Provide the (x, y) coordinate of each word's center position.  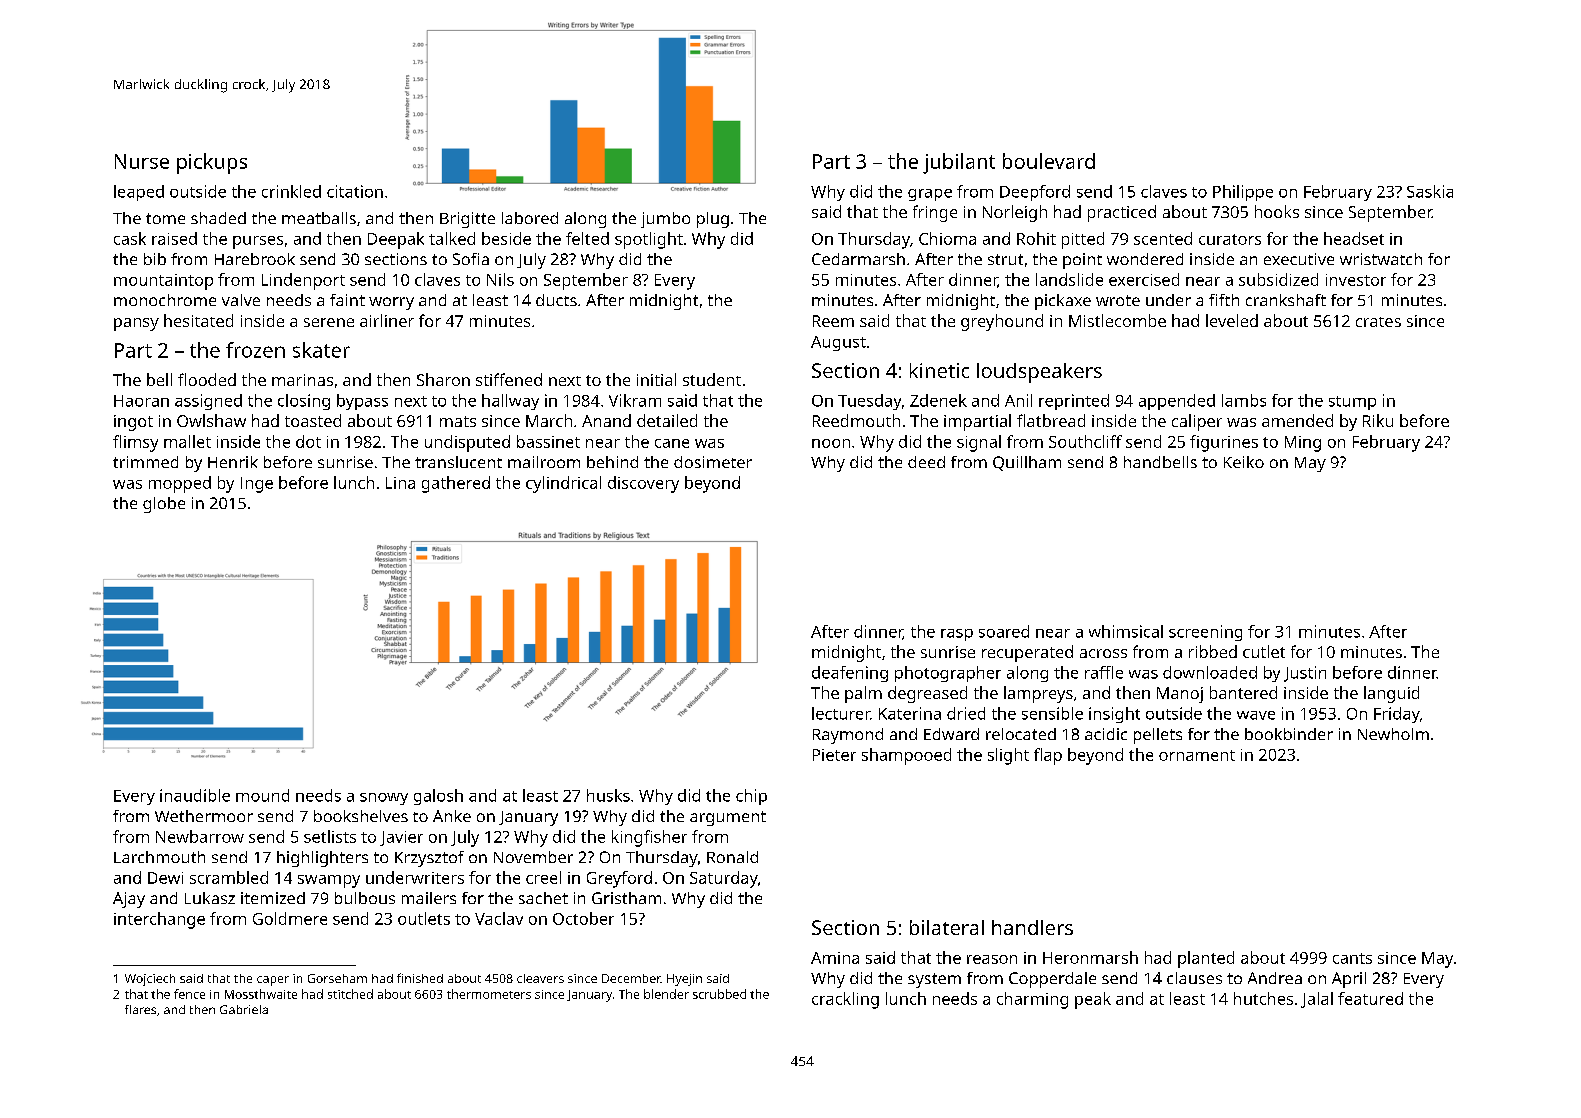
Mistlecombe (1117, 320)
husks (608, 795)
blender (666, 994)
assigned (208, 402)
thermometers (489, 994)
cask (130, 238)
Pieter (834, 755)
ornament (1197, 755)
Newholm (1393, 734)
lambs (1244, 400)
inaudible (195, 795)
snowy (384, 799)
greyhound (1002, 322)
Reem (833, 321)
